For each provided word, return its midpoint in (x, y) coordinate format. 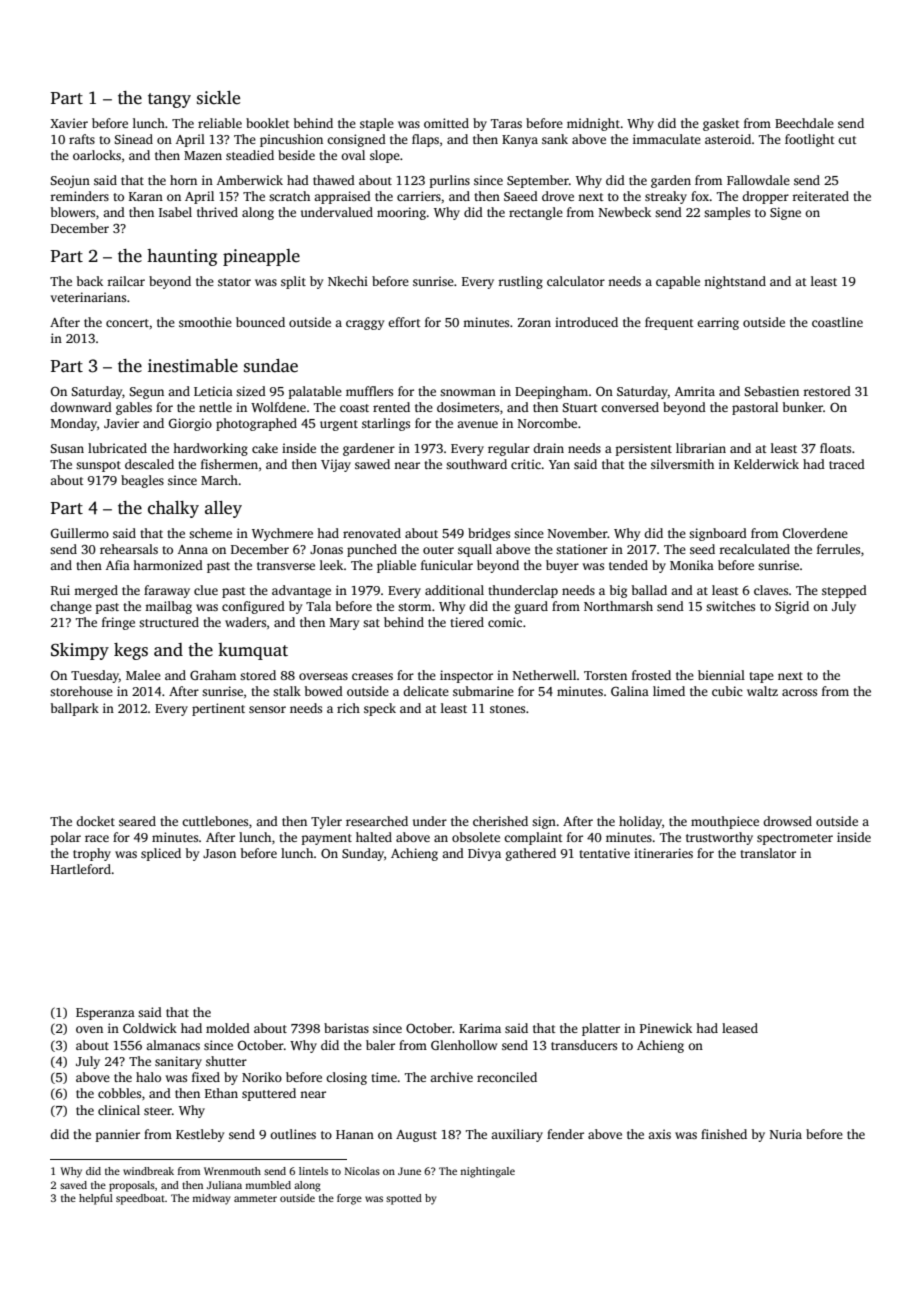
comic (505, 622)
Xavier (69, 123)
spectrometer (795, 839)
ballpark (75, 709)
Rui (60, 590)
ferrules (838, 549)
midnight (593, 124)
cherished (500, 821)
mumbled (268, 1185)
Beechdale (804, 123)
